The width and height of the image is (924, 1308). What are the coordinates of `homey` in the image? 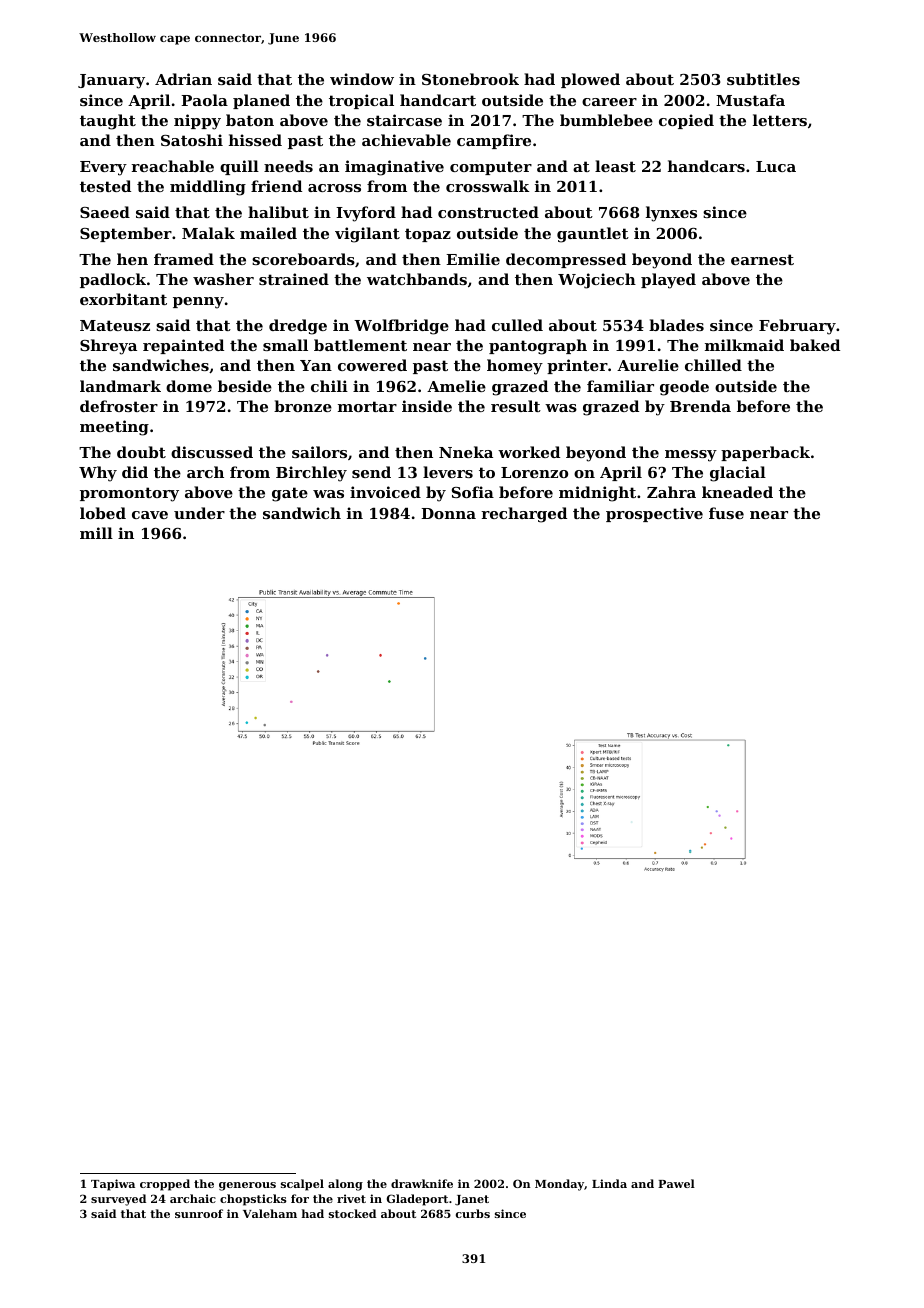 It's located at (515, 367).
